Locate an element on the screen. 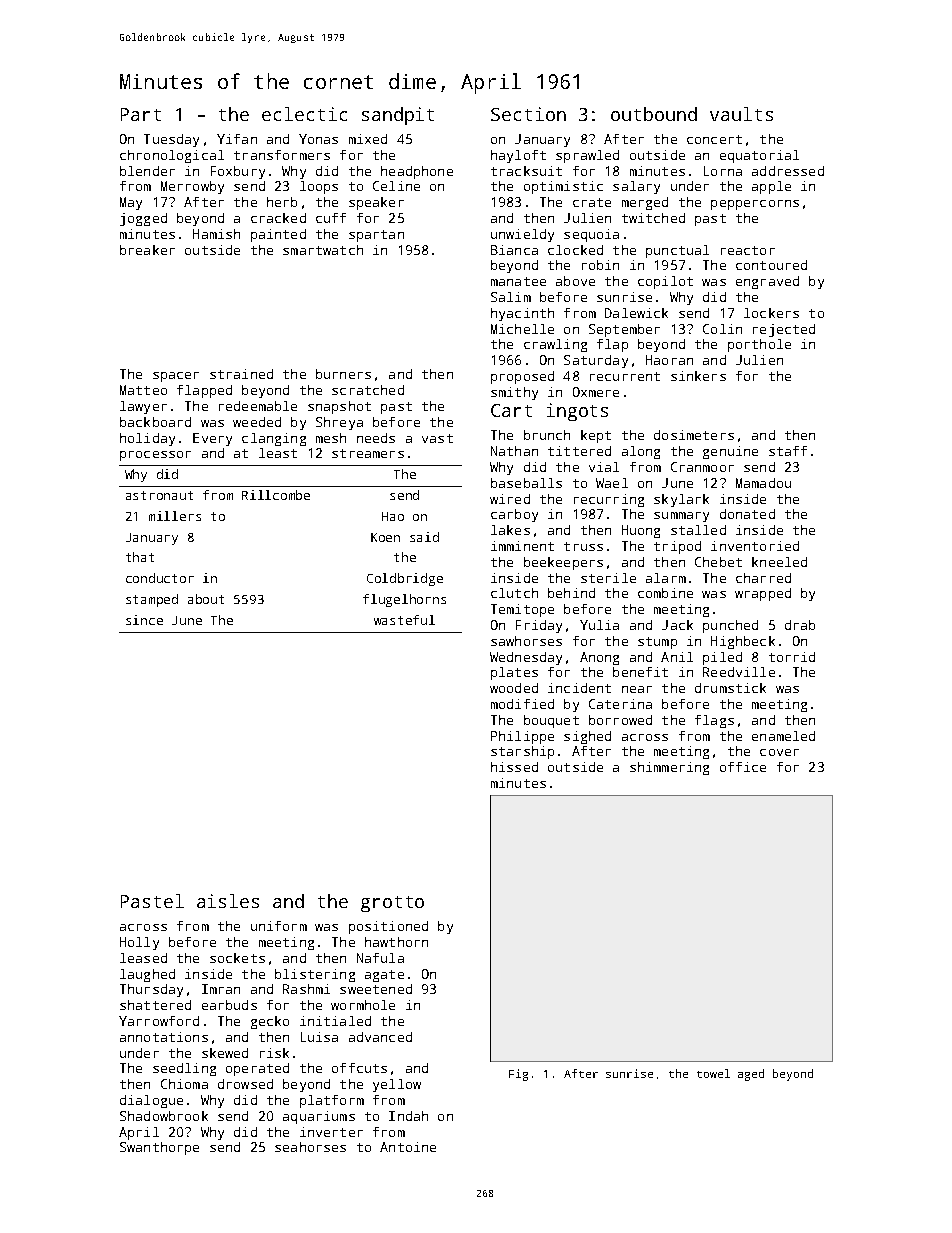 Image resolution: width=952 pixels, height=1233 pixels. aisles is located at coordinates (228, 901).
